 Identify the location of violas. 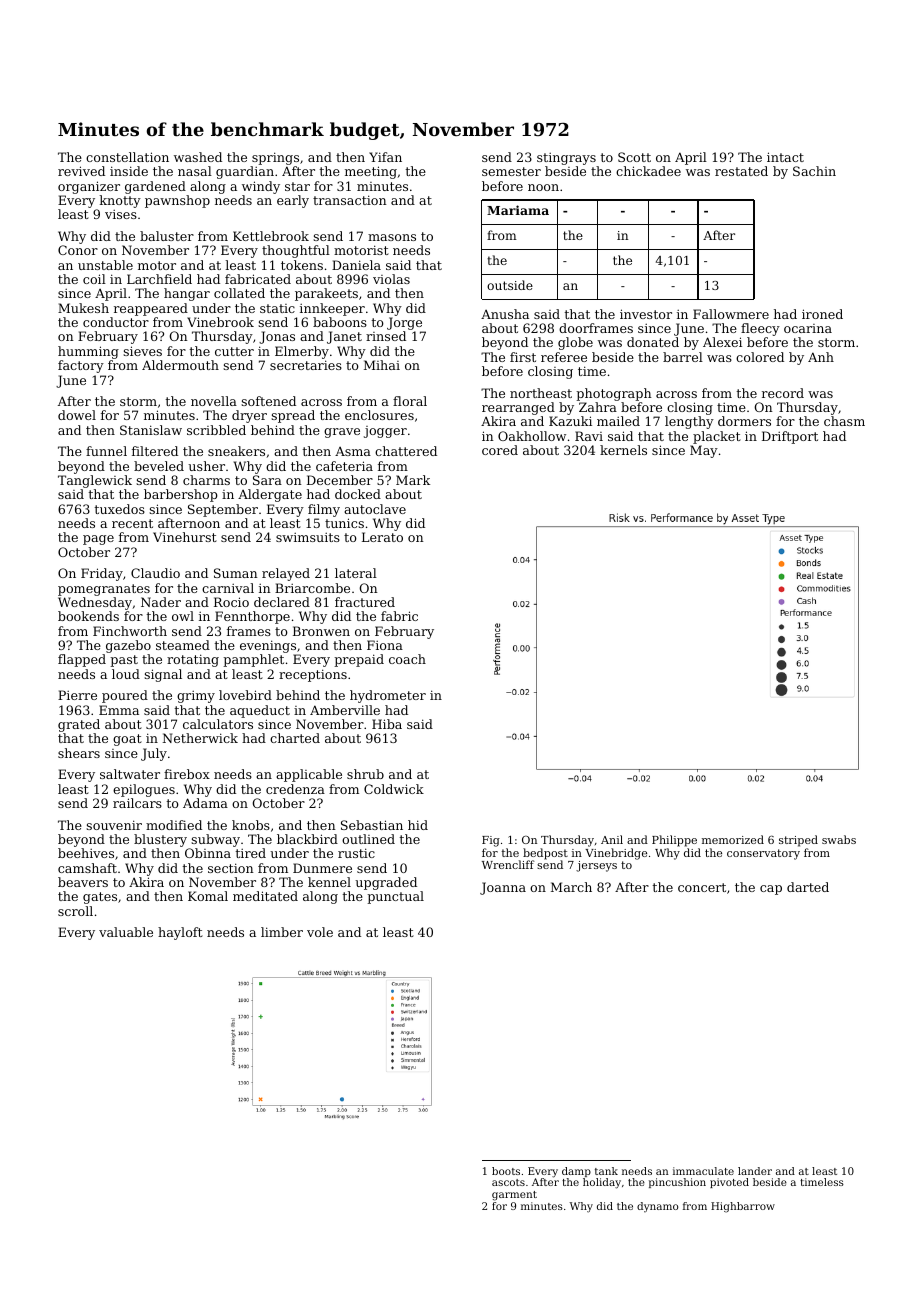
(391, 279).
